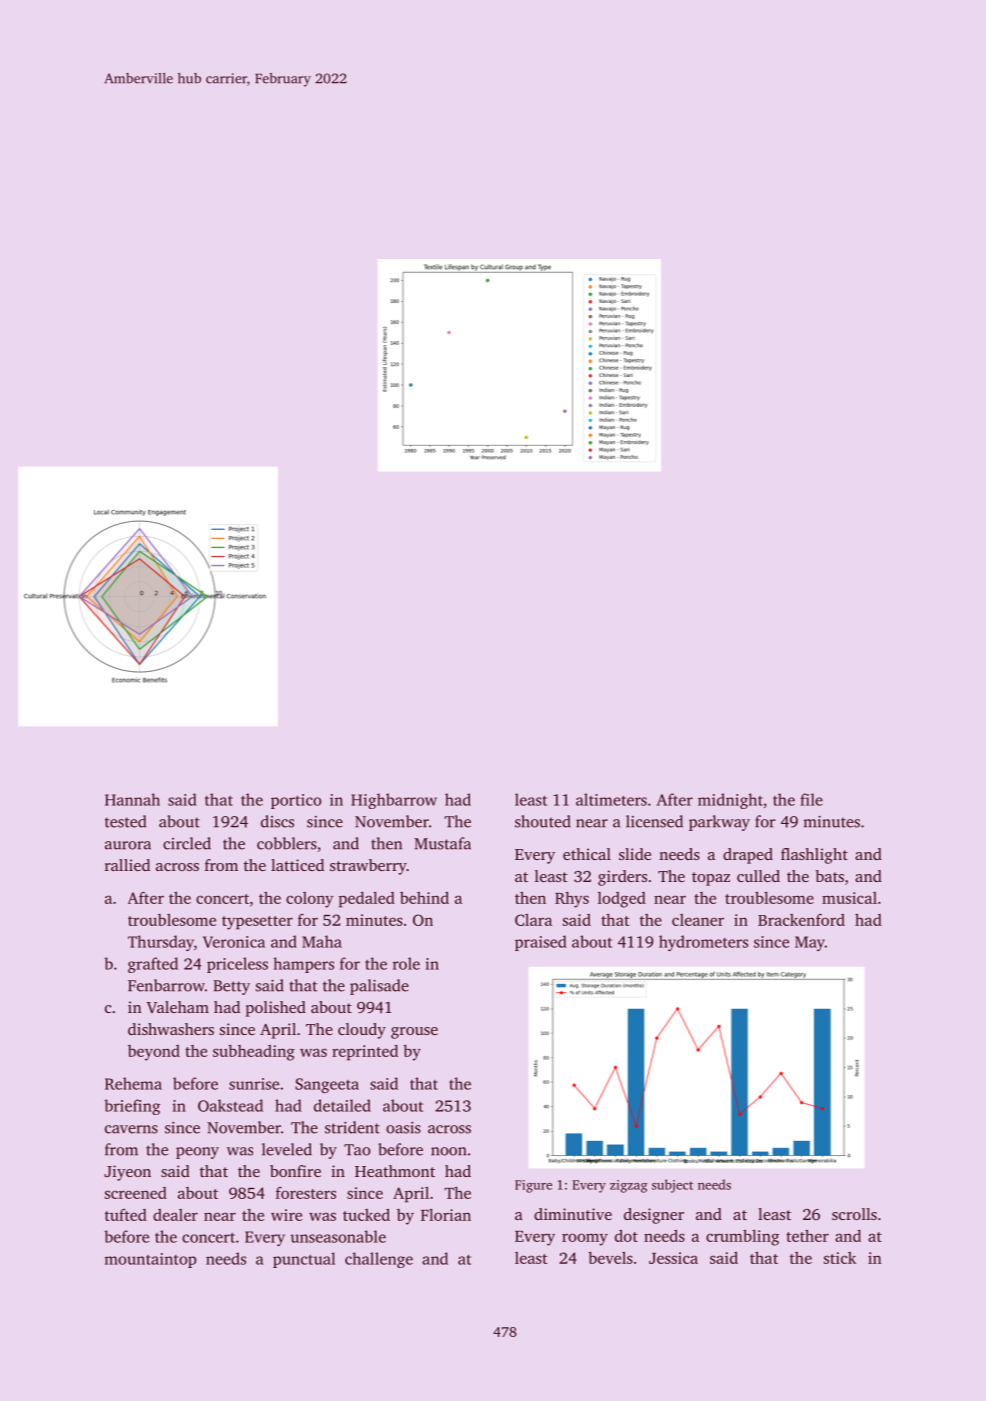 This screenshot has height=1401, width=986. I want to click on circled, so click(187, 843).
